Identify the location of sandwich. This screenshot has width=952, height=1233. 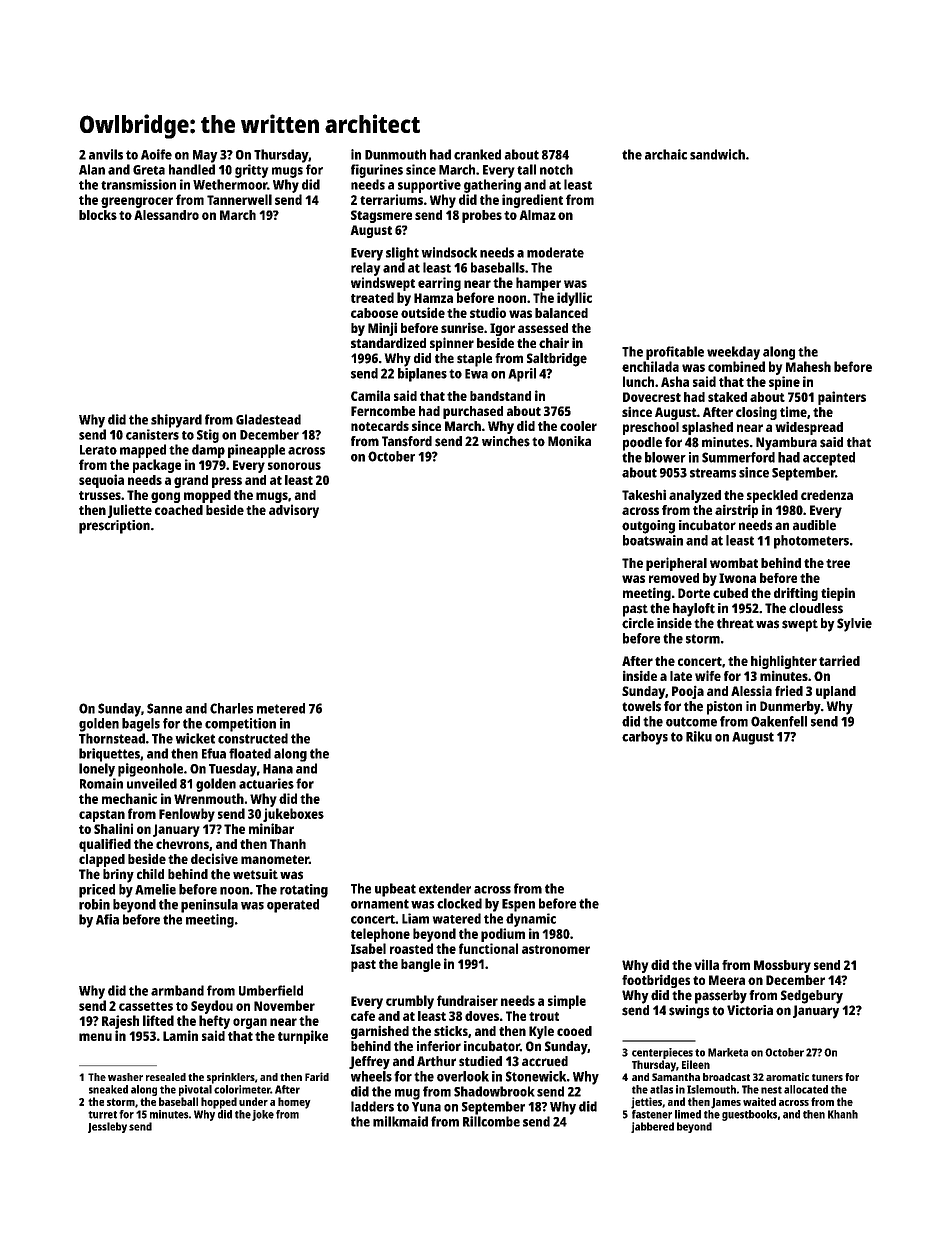
(717, 154).
